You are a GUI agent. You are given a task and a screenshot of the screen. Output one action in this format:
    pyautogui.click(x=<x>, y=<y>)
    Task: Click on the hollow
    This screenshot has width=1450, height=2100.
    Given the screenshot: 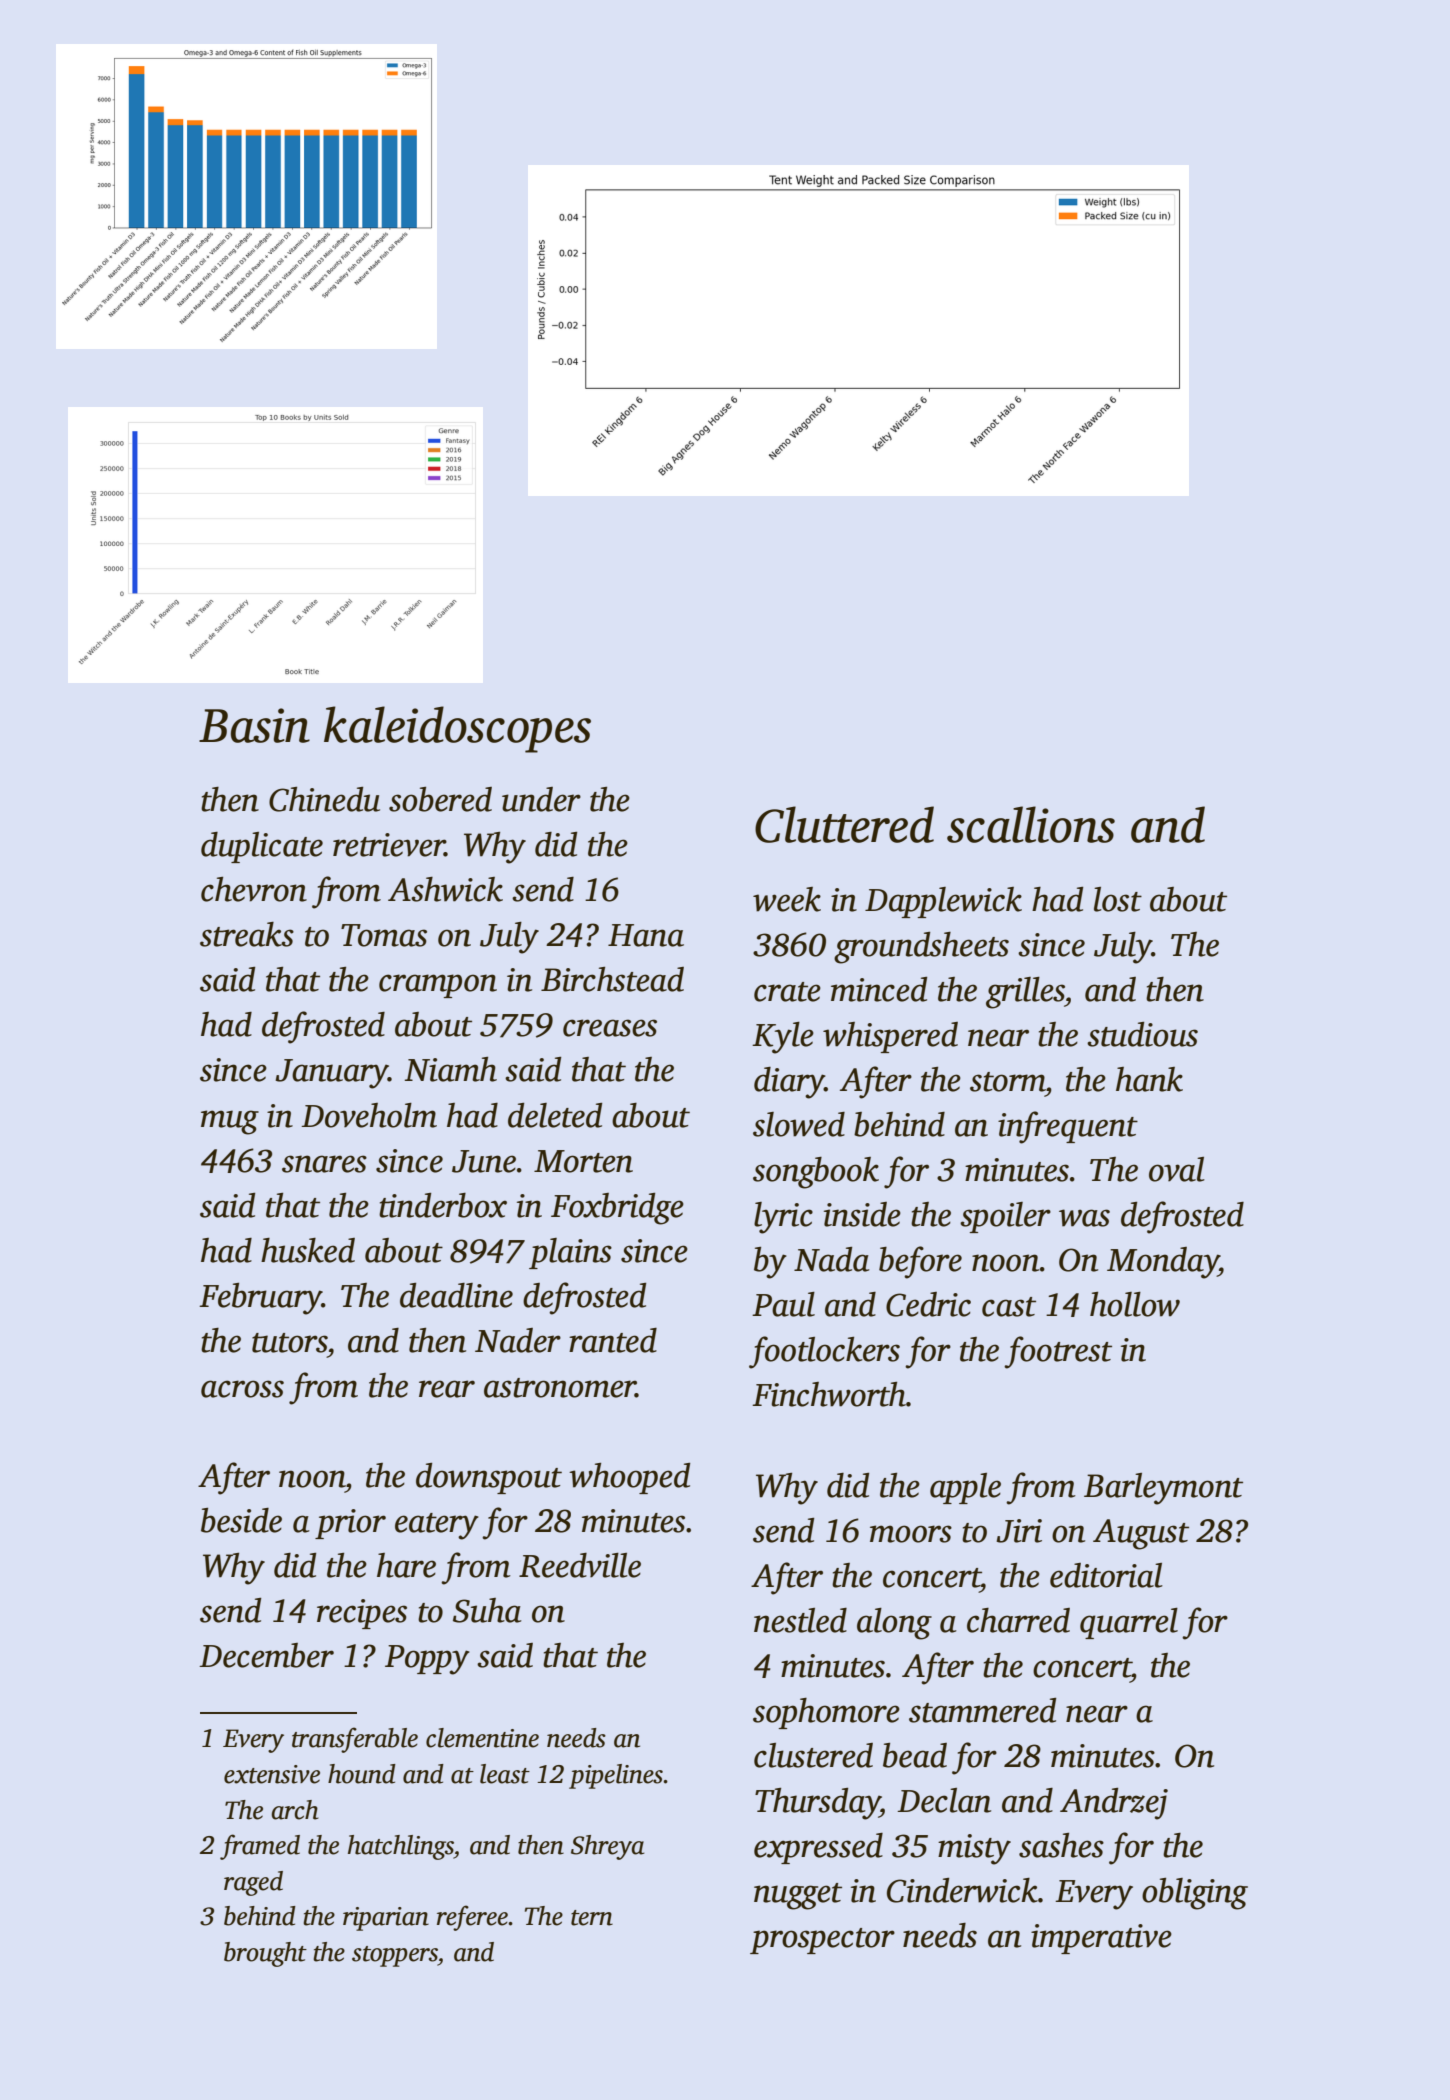 What is the action you would take?
    pyautogui.click(x=1135, y=1304)
